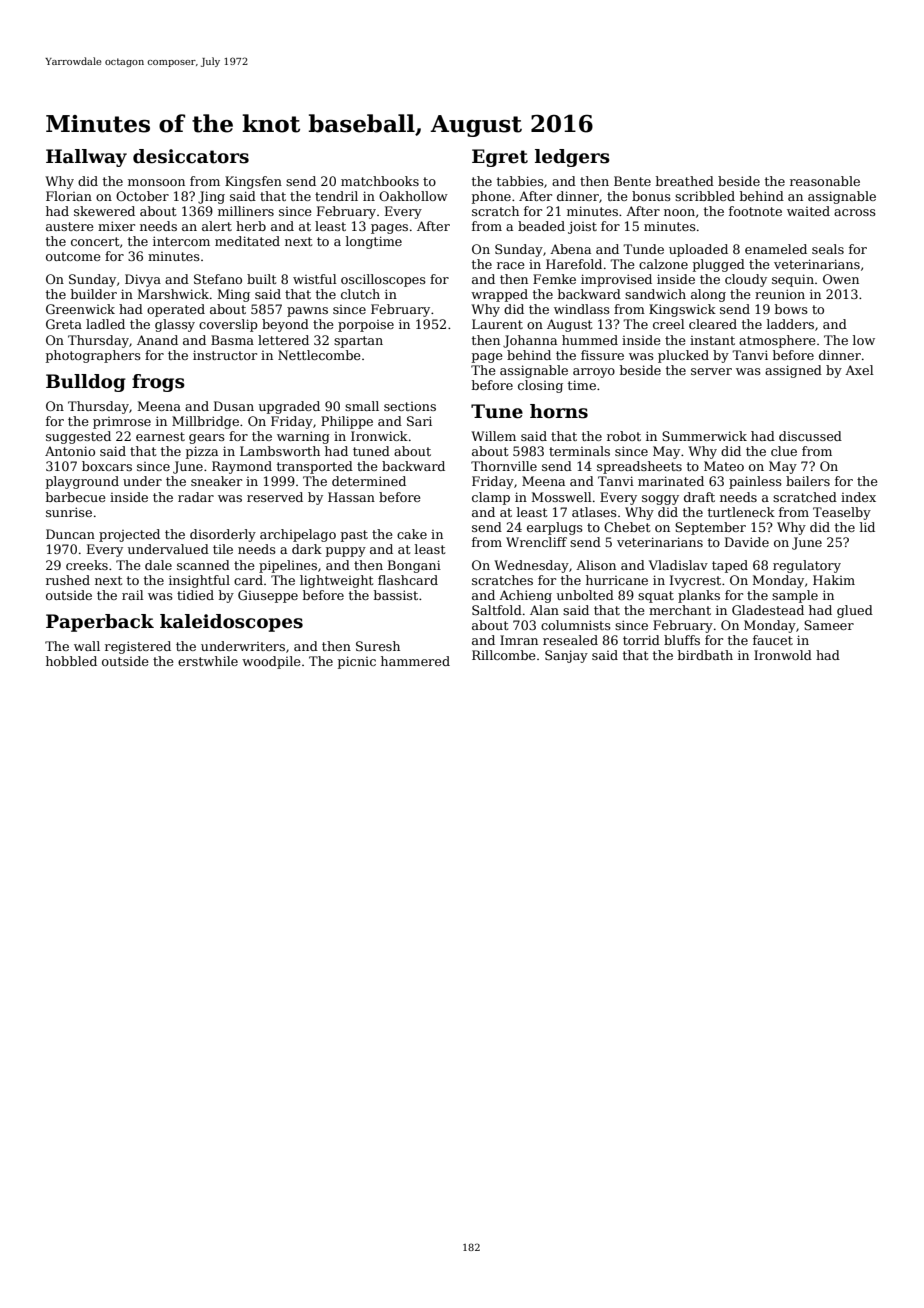 The width and height of the screenshot is (924, 1308). Describe the element at coordinates (741, 512) in the screenshot. I see `turtleneck` at that location.
